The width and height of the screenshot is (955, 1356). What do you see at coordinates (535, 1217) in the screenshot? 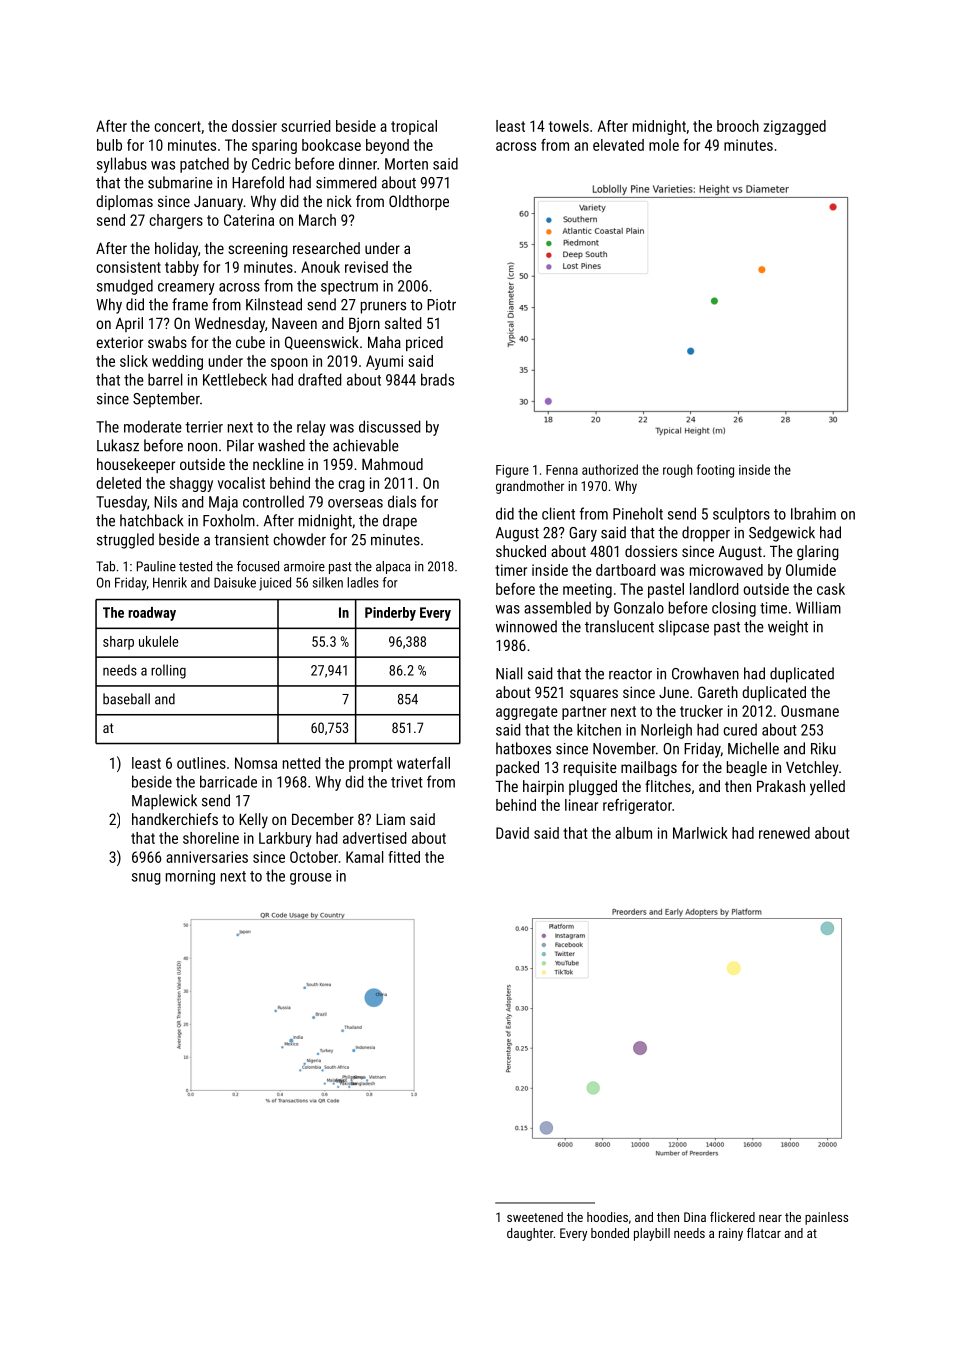
I see `sweetened` at bounding box center [535, 1217].
